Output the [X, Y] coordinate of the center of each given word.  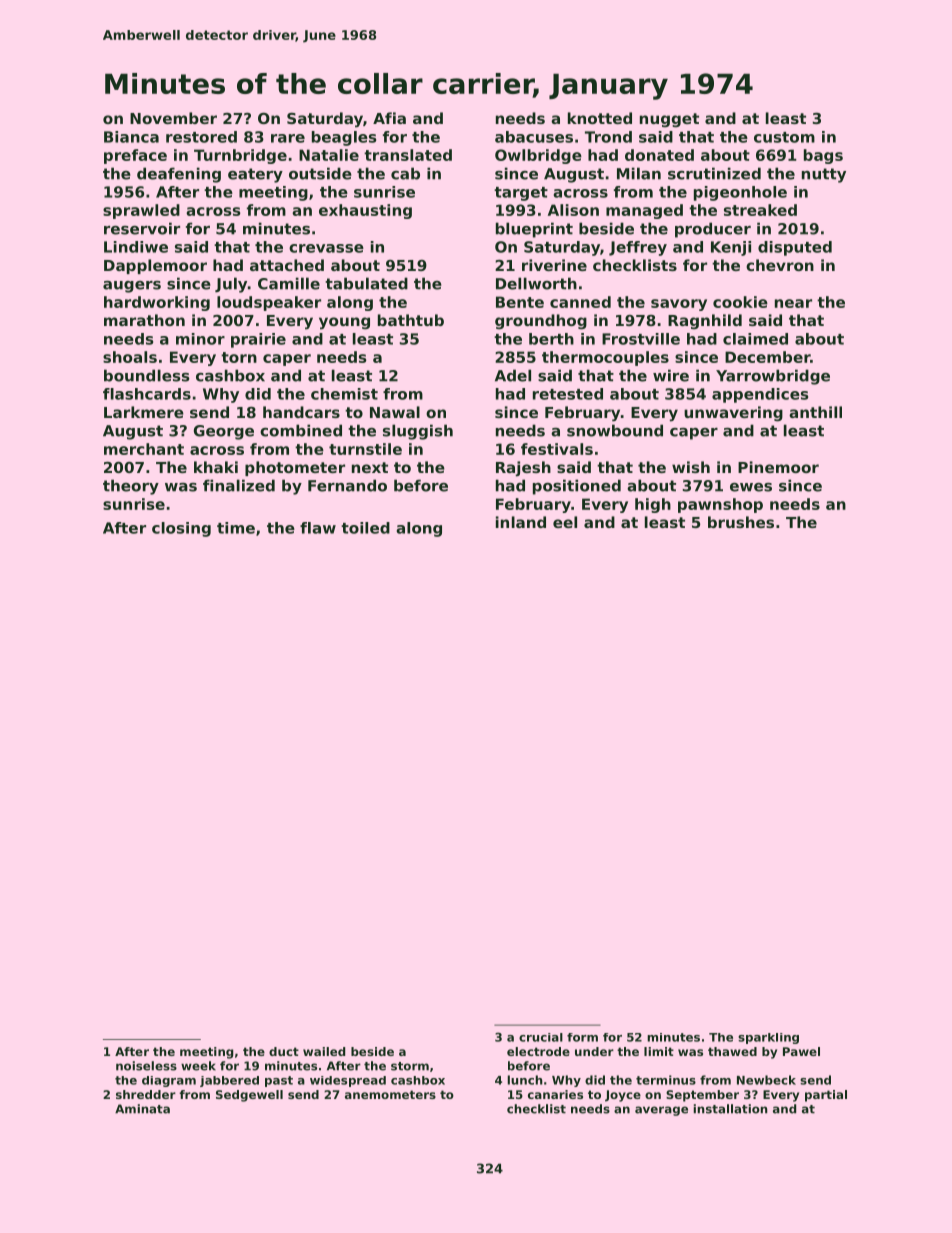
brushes [741, 522]
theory [131, 487]
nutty [824, 175]
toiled [365, 528]
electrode [538, 1051]
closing [181, 529]
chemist [344, 394]
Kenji [731, 248]
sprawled [141, 211]
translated [408, 155]
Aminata [142, 1109]
